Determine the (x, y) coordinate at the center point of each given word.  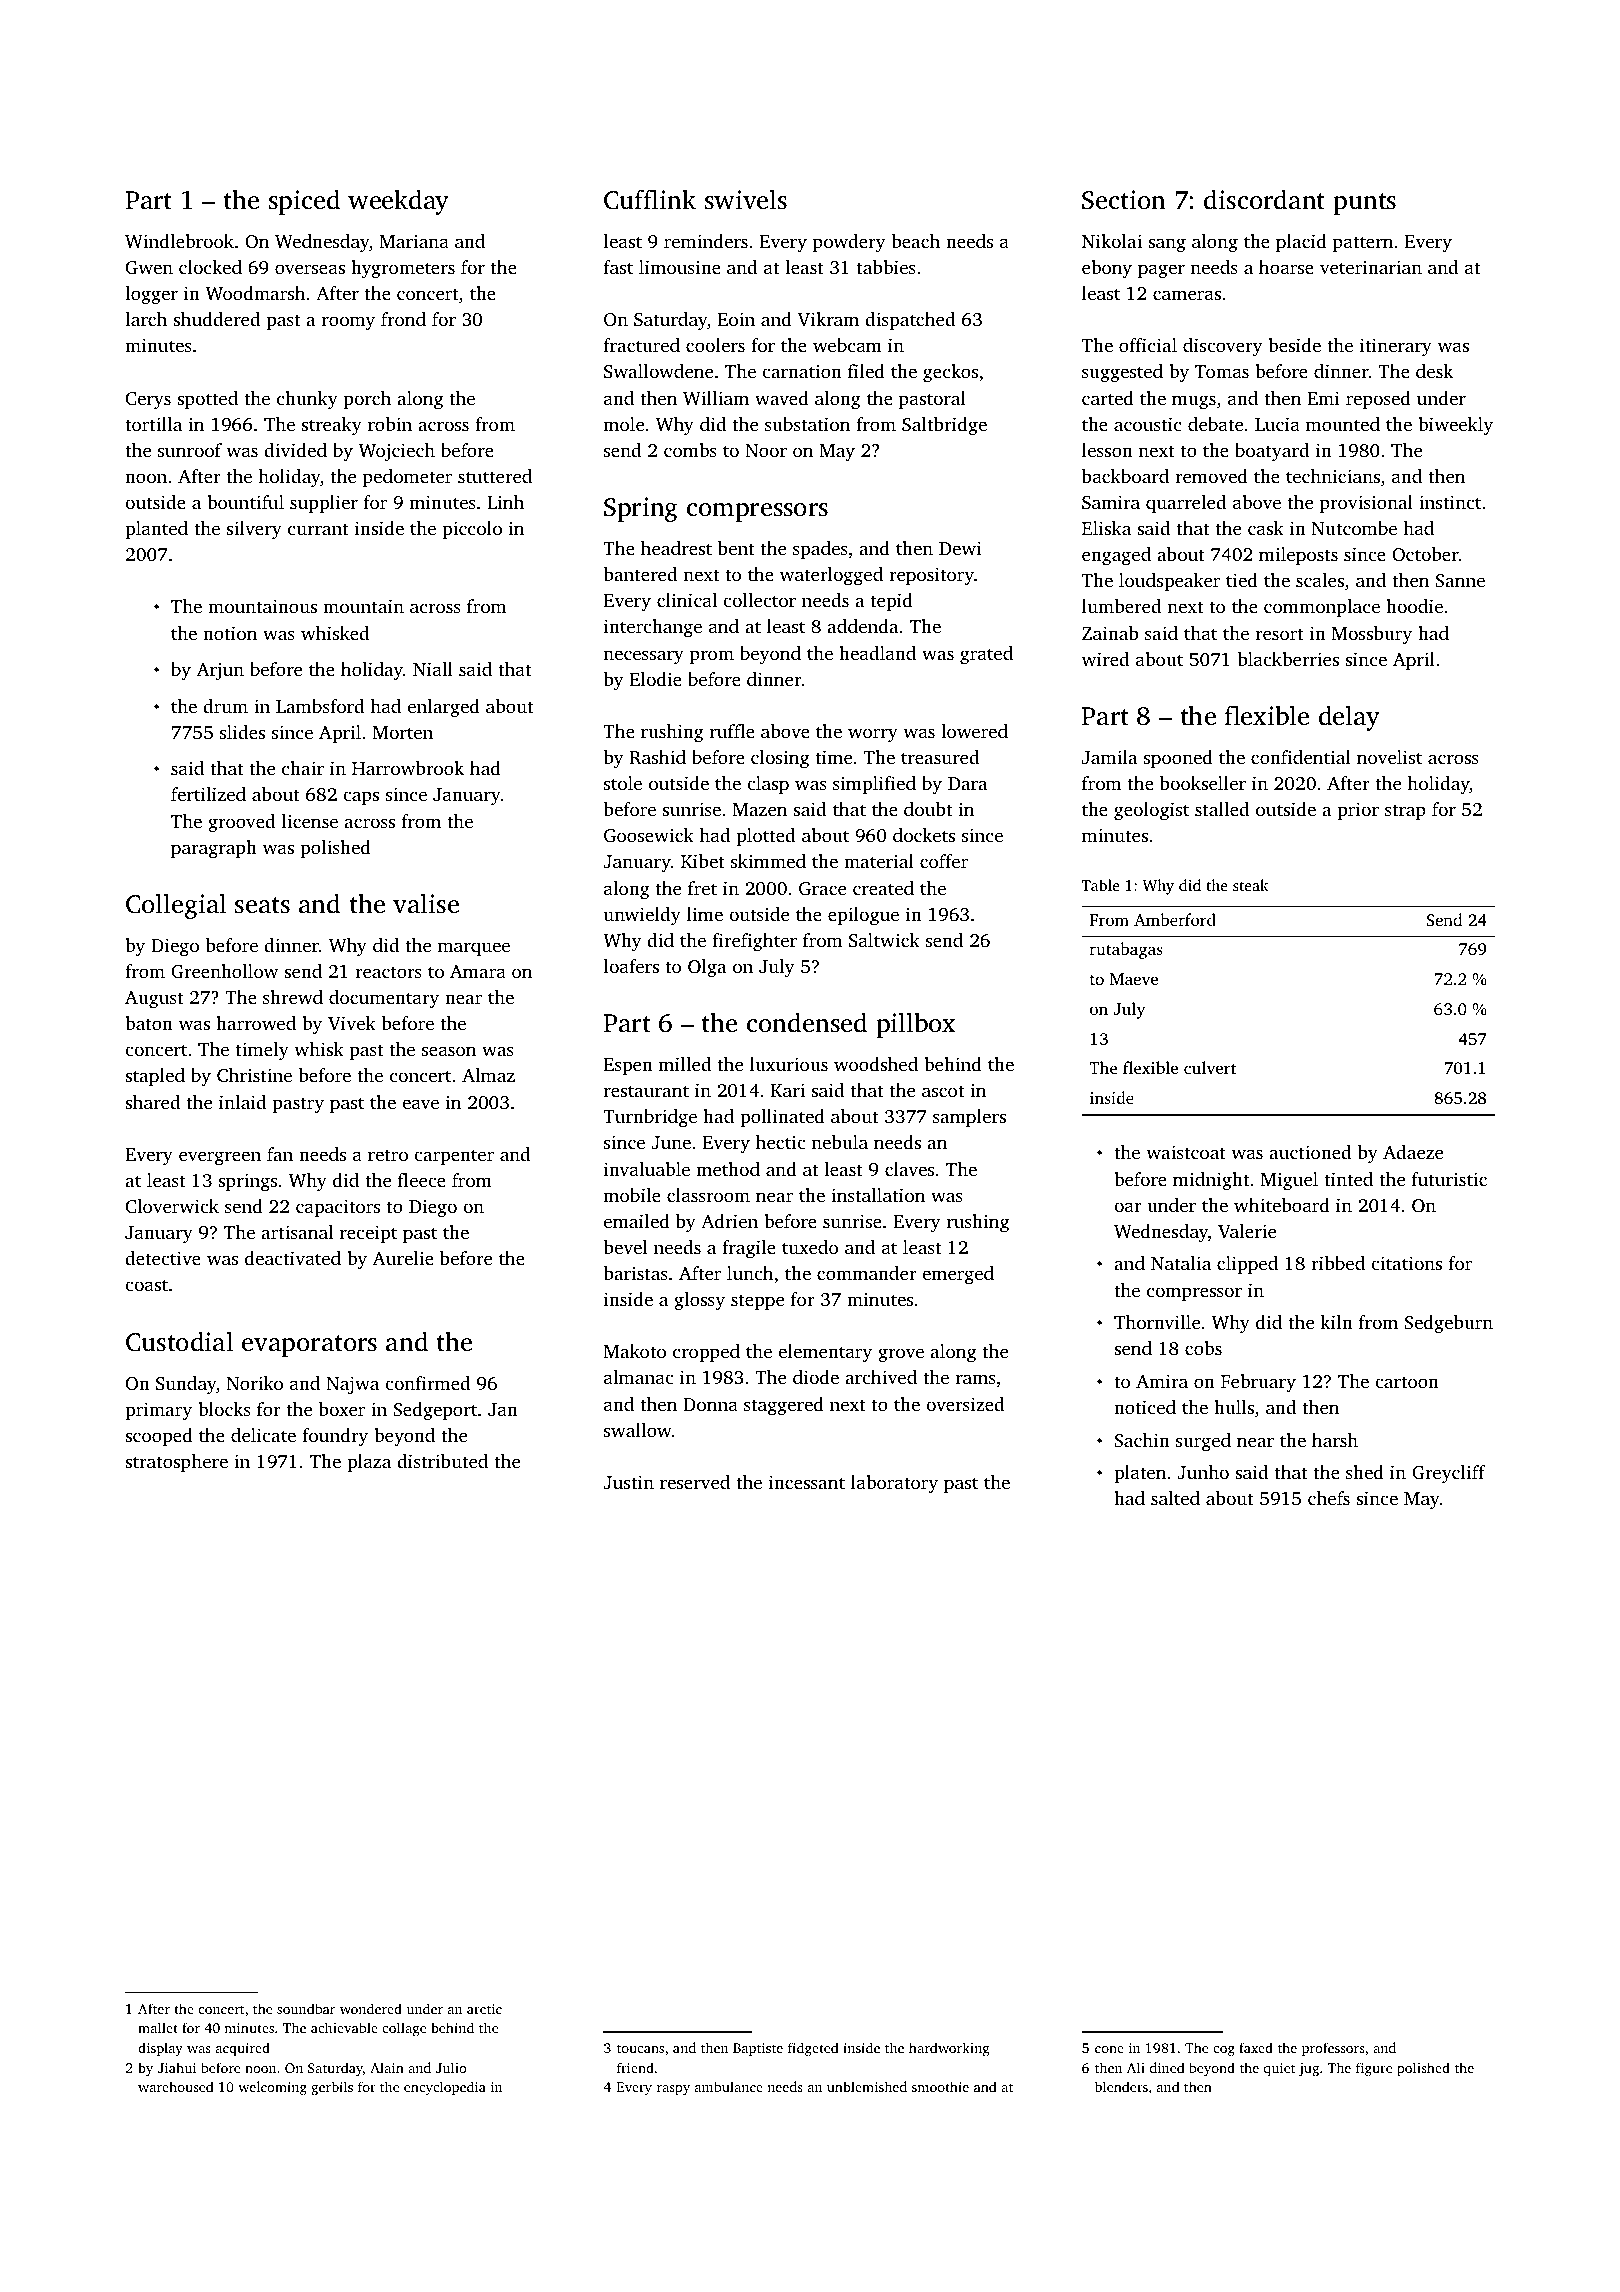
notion (230, 633)
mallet (158, 2027)
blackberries (1288, 659)
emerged (958, 1275)
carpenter (454, 1157)
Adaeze (1413, 1152)
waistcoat (1186, 1152)
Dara (968, 783)
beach (916, 241)
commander (867, 1273)
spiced (304, 202)
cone (1109, 2049)
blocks (224, 1409)
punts (1364, 204)
